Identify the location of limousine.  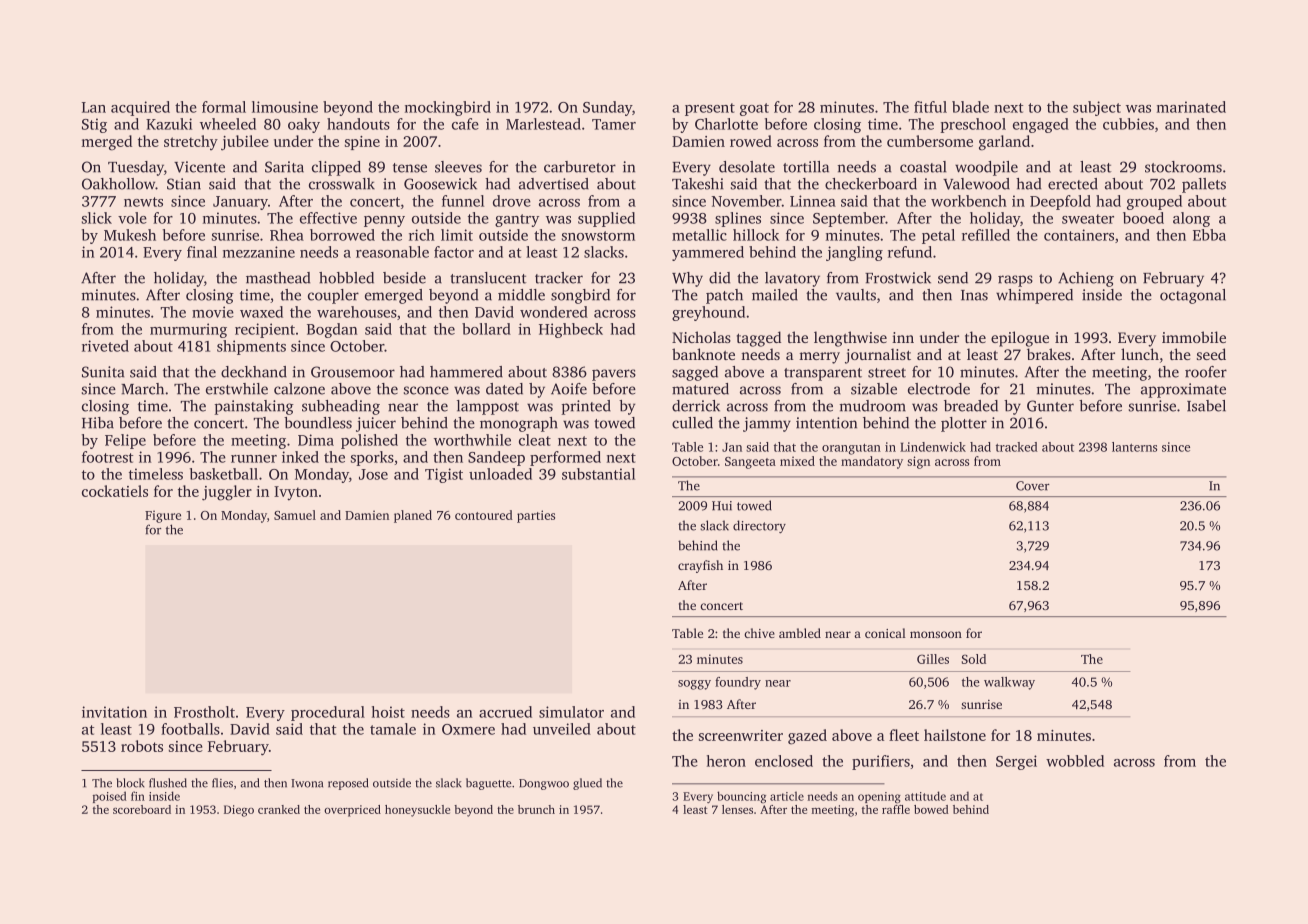
(285, 107).
